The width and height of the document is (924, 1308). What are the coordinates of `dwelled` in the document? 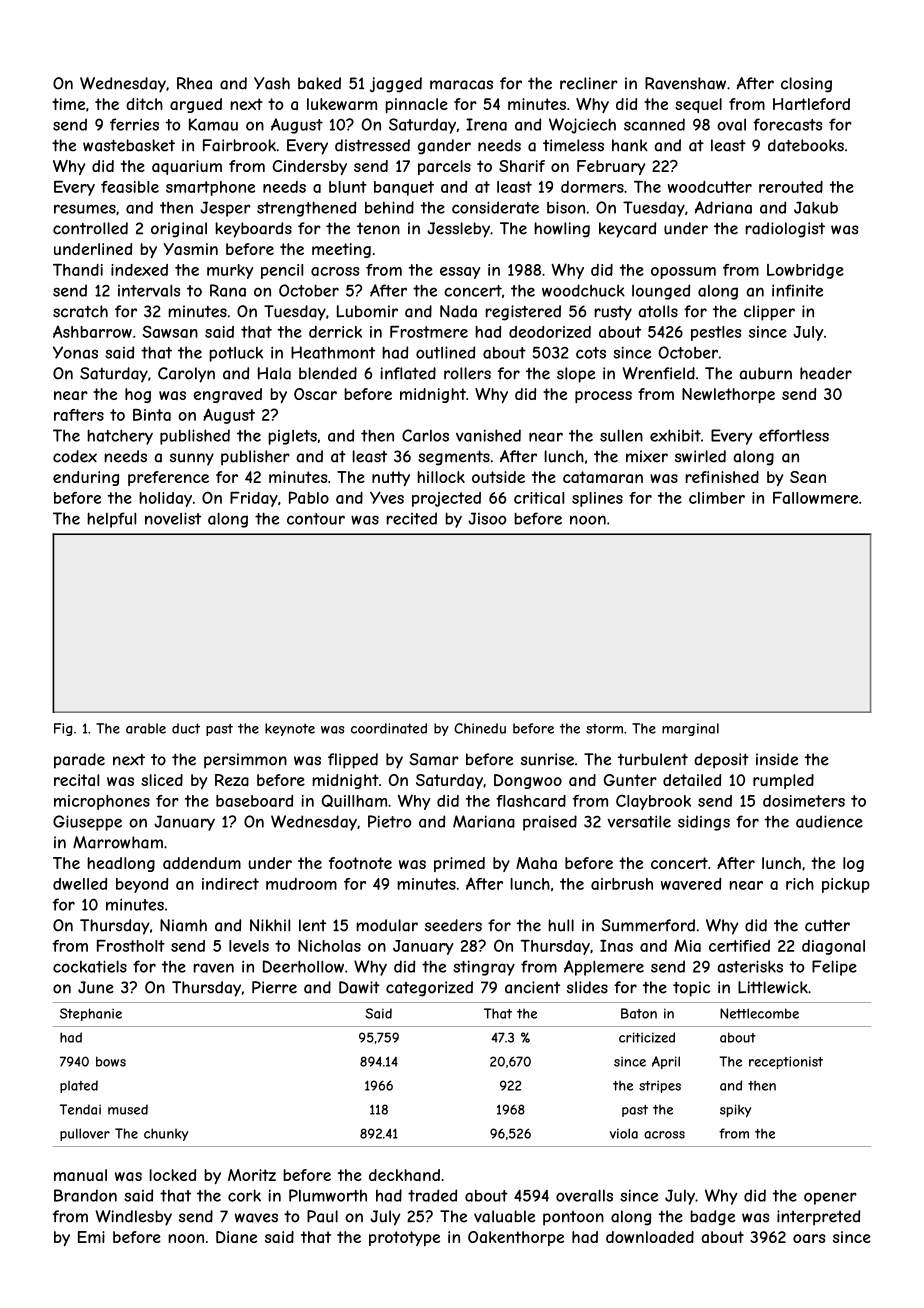 It's located at (80, 884).
